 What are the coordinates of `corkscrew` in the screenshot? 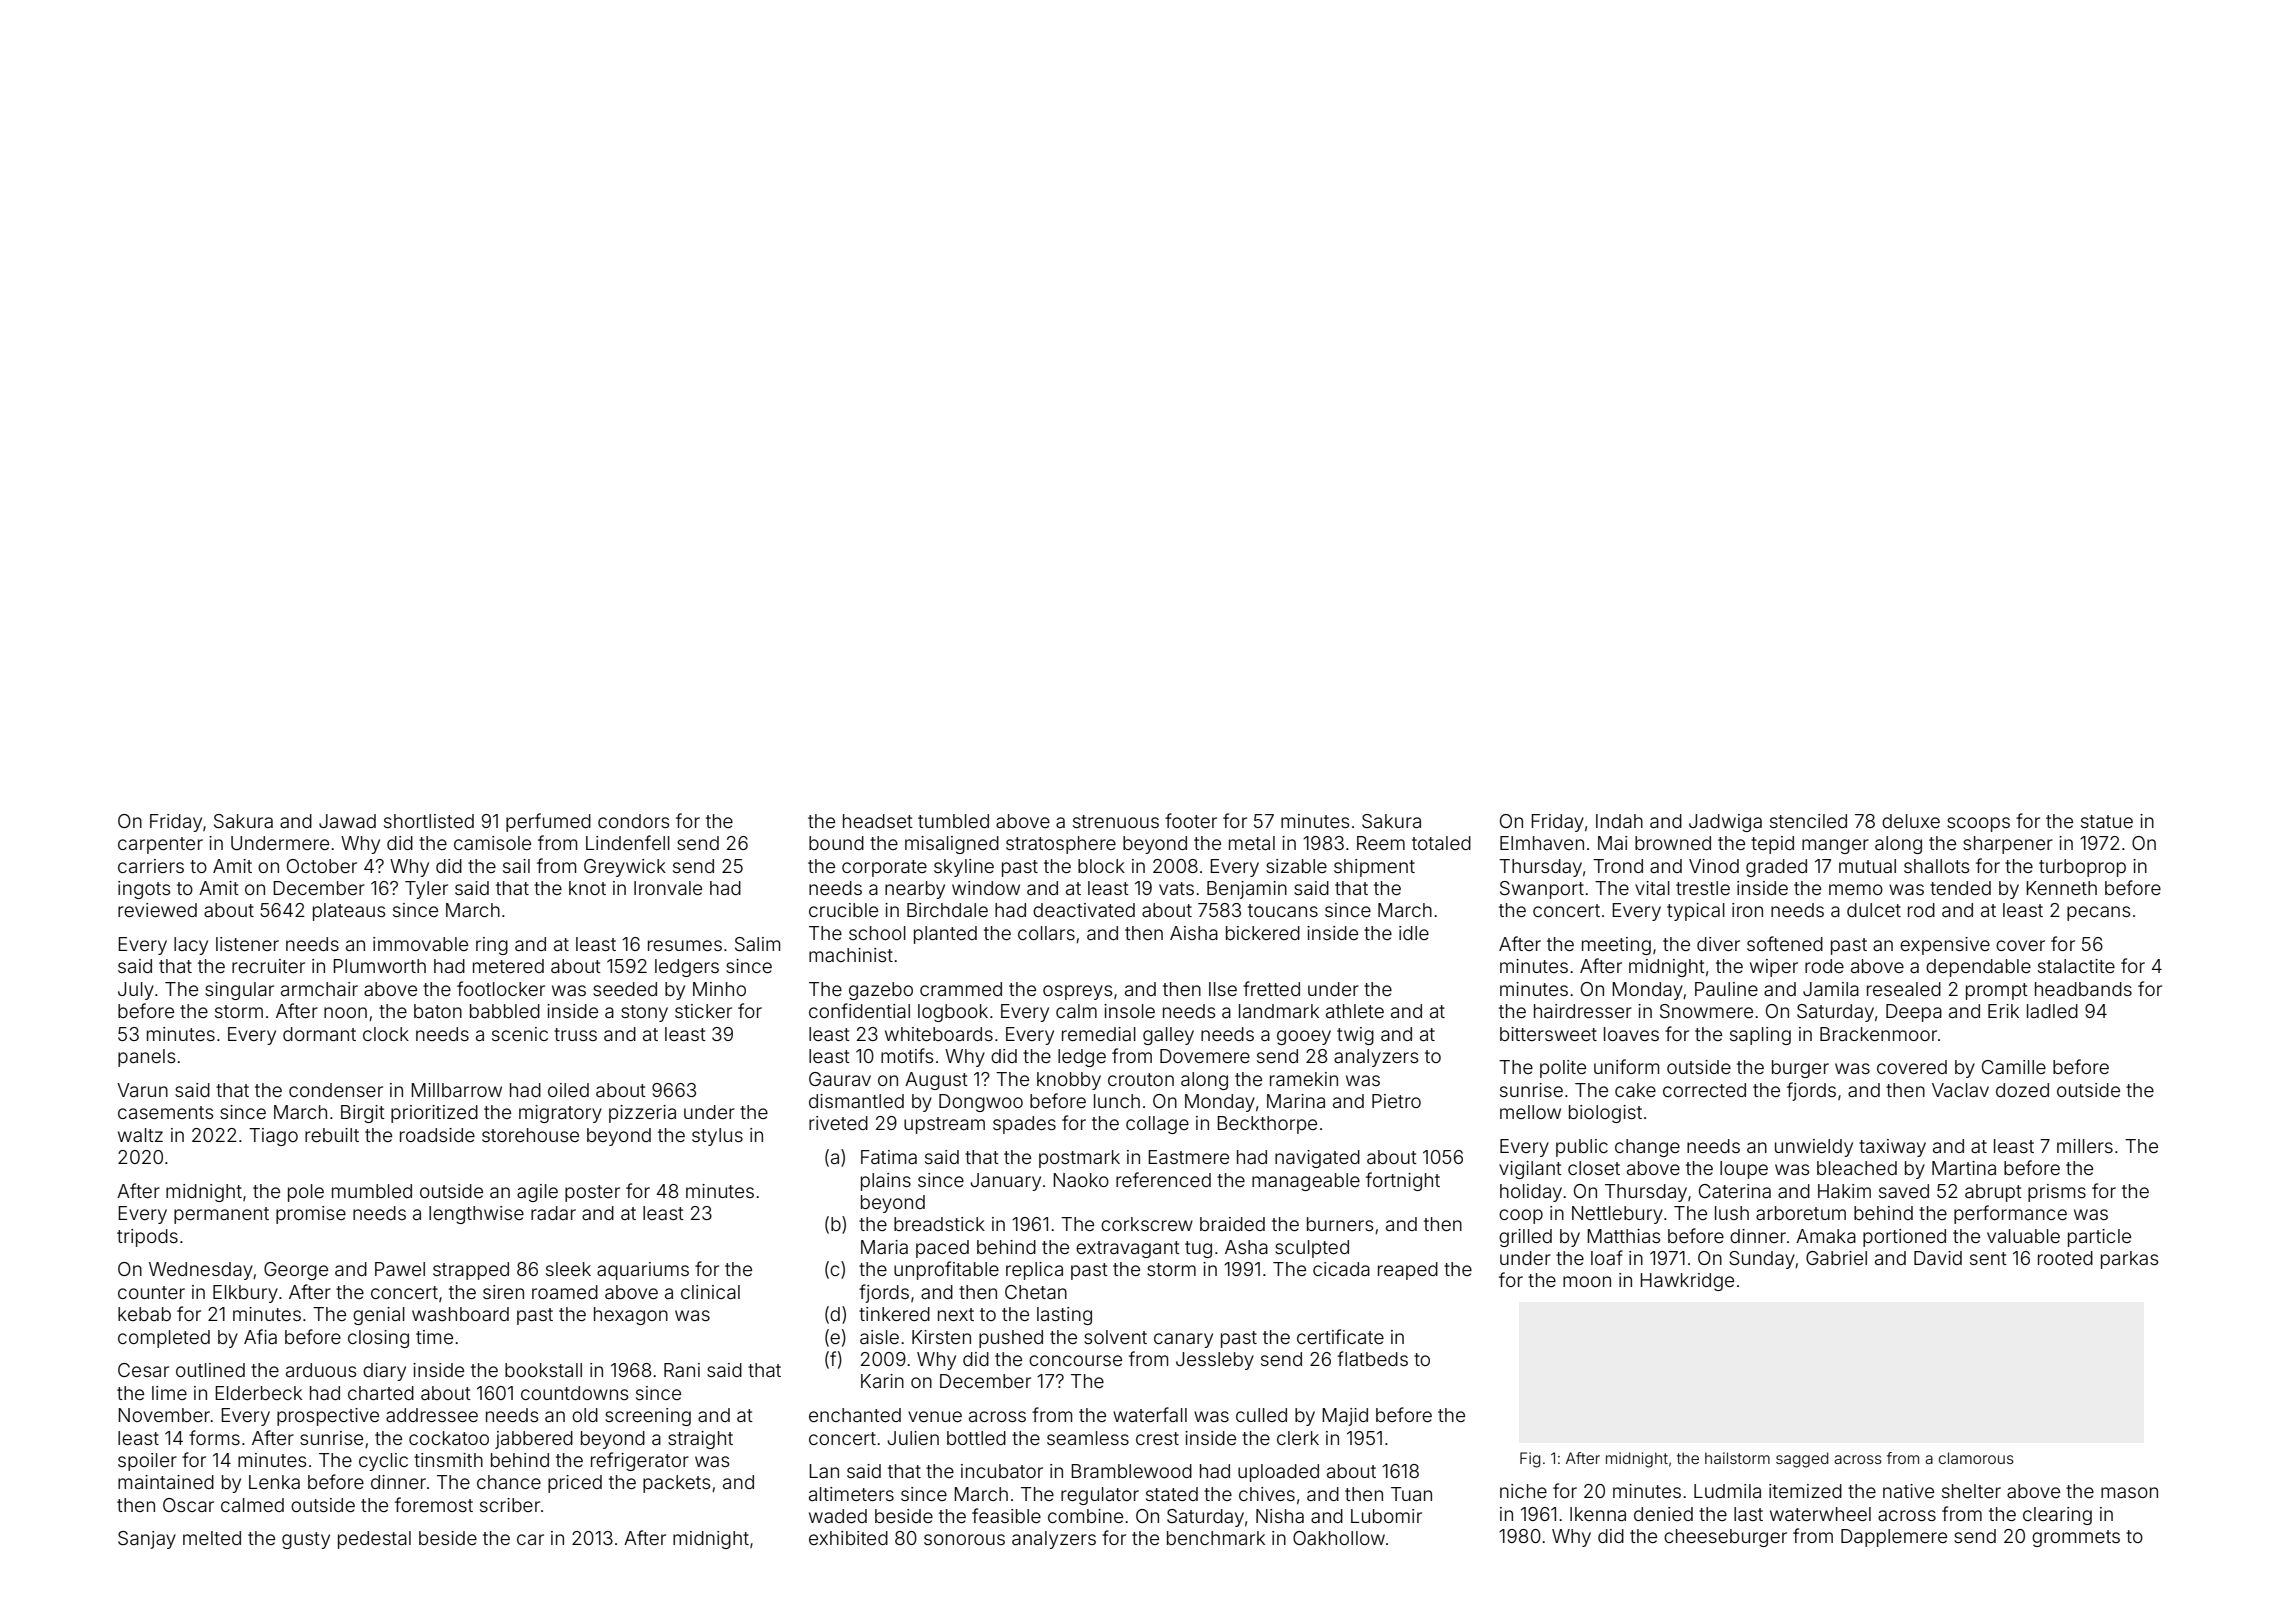 It's located at (1147, 1224).
